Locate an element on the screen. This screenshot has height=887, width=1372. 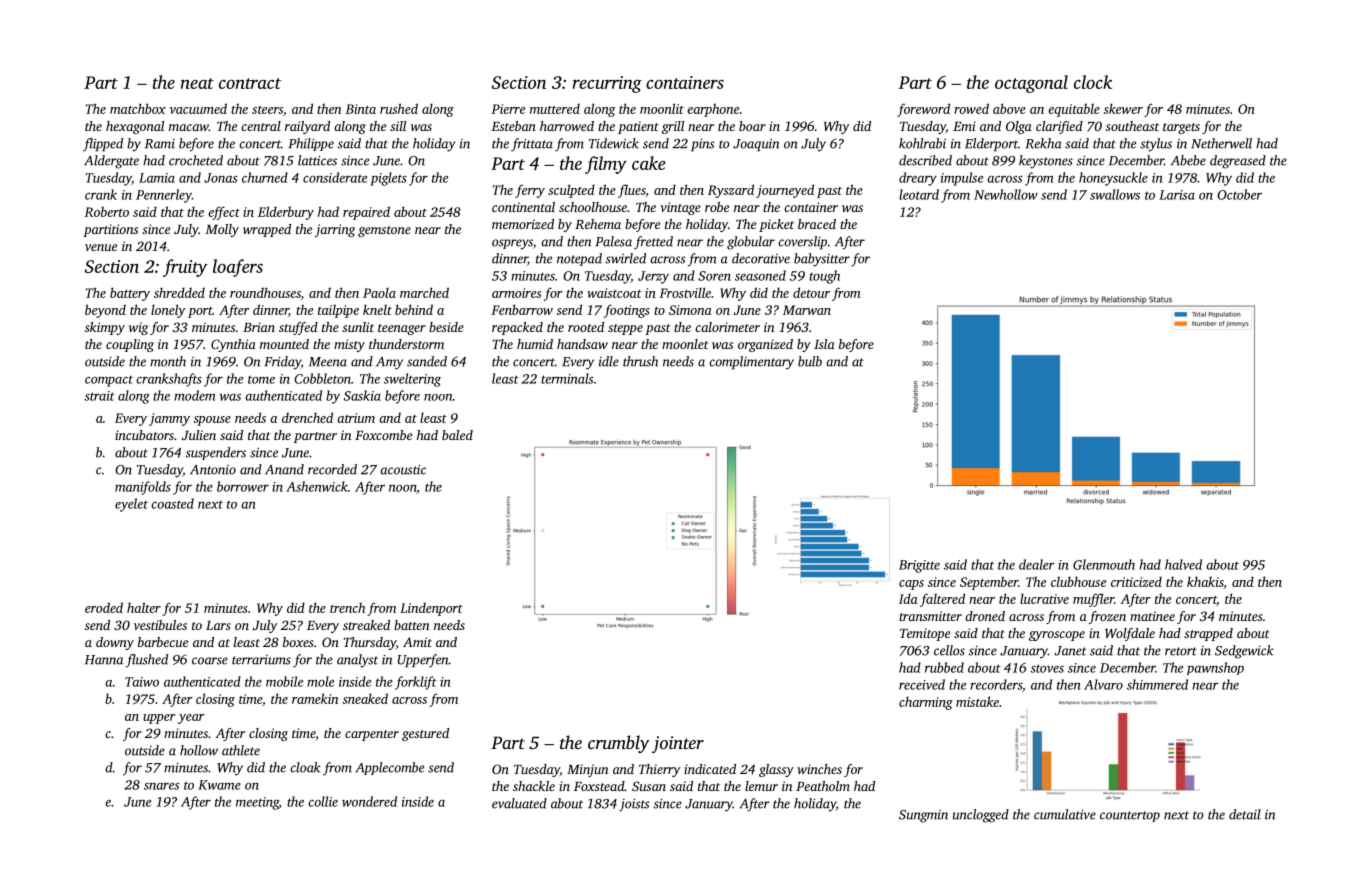
dealer is located at coordinates (1037, 564).
